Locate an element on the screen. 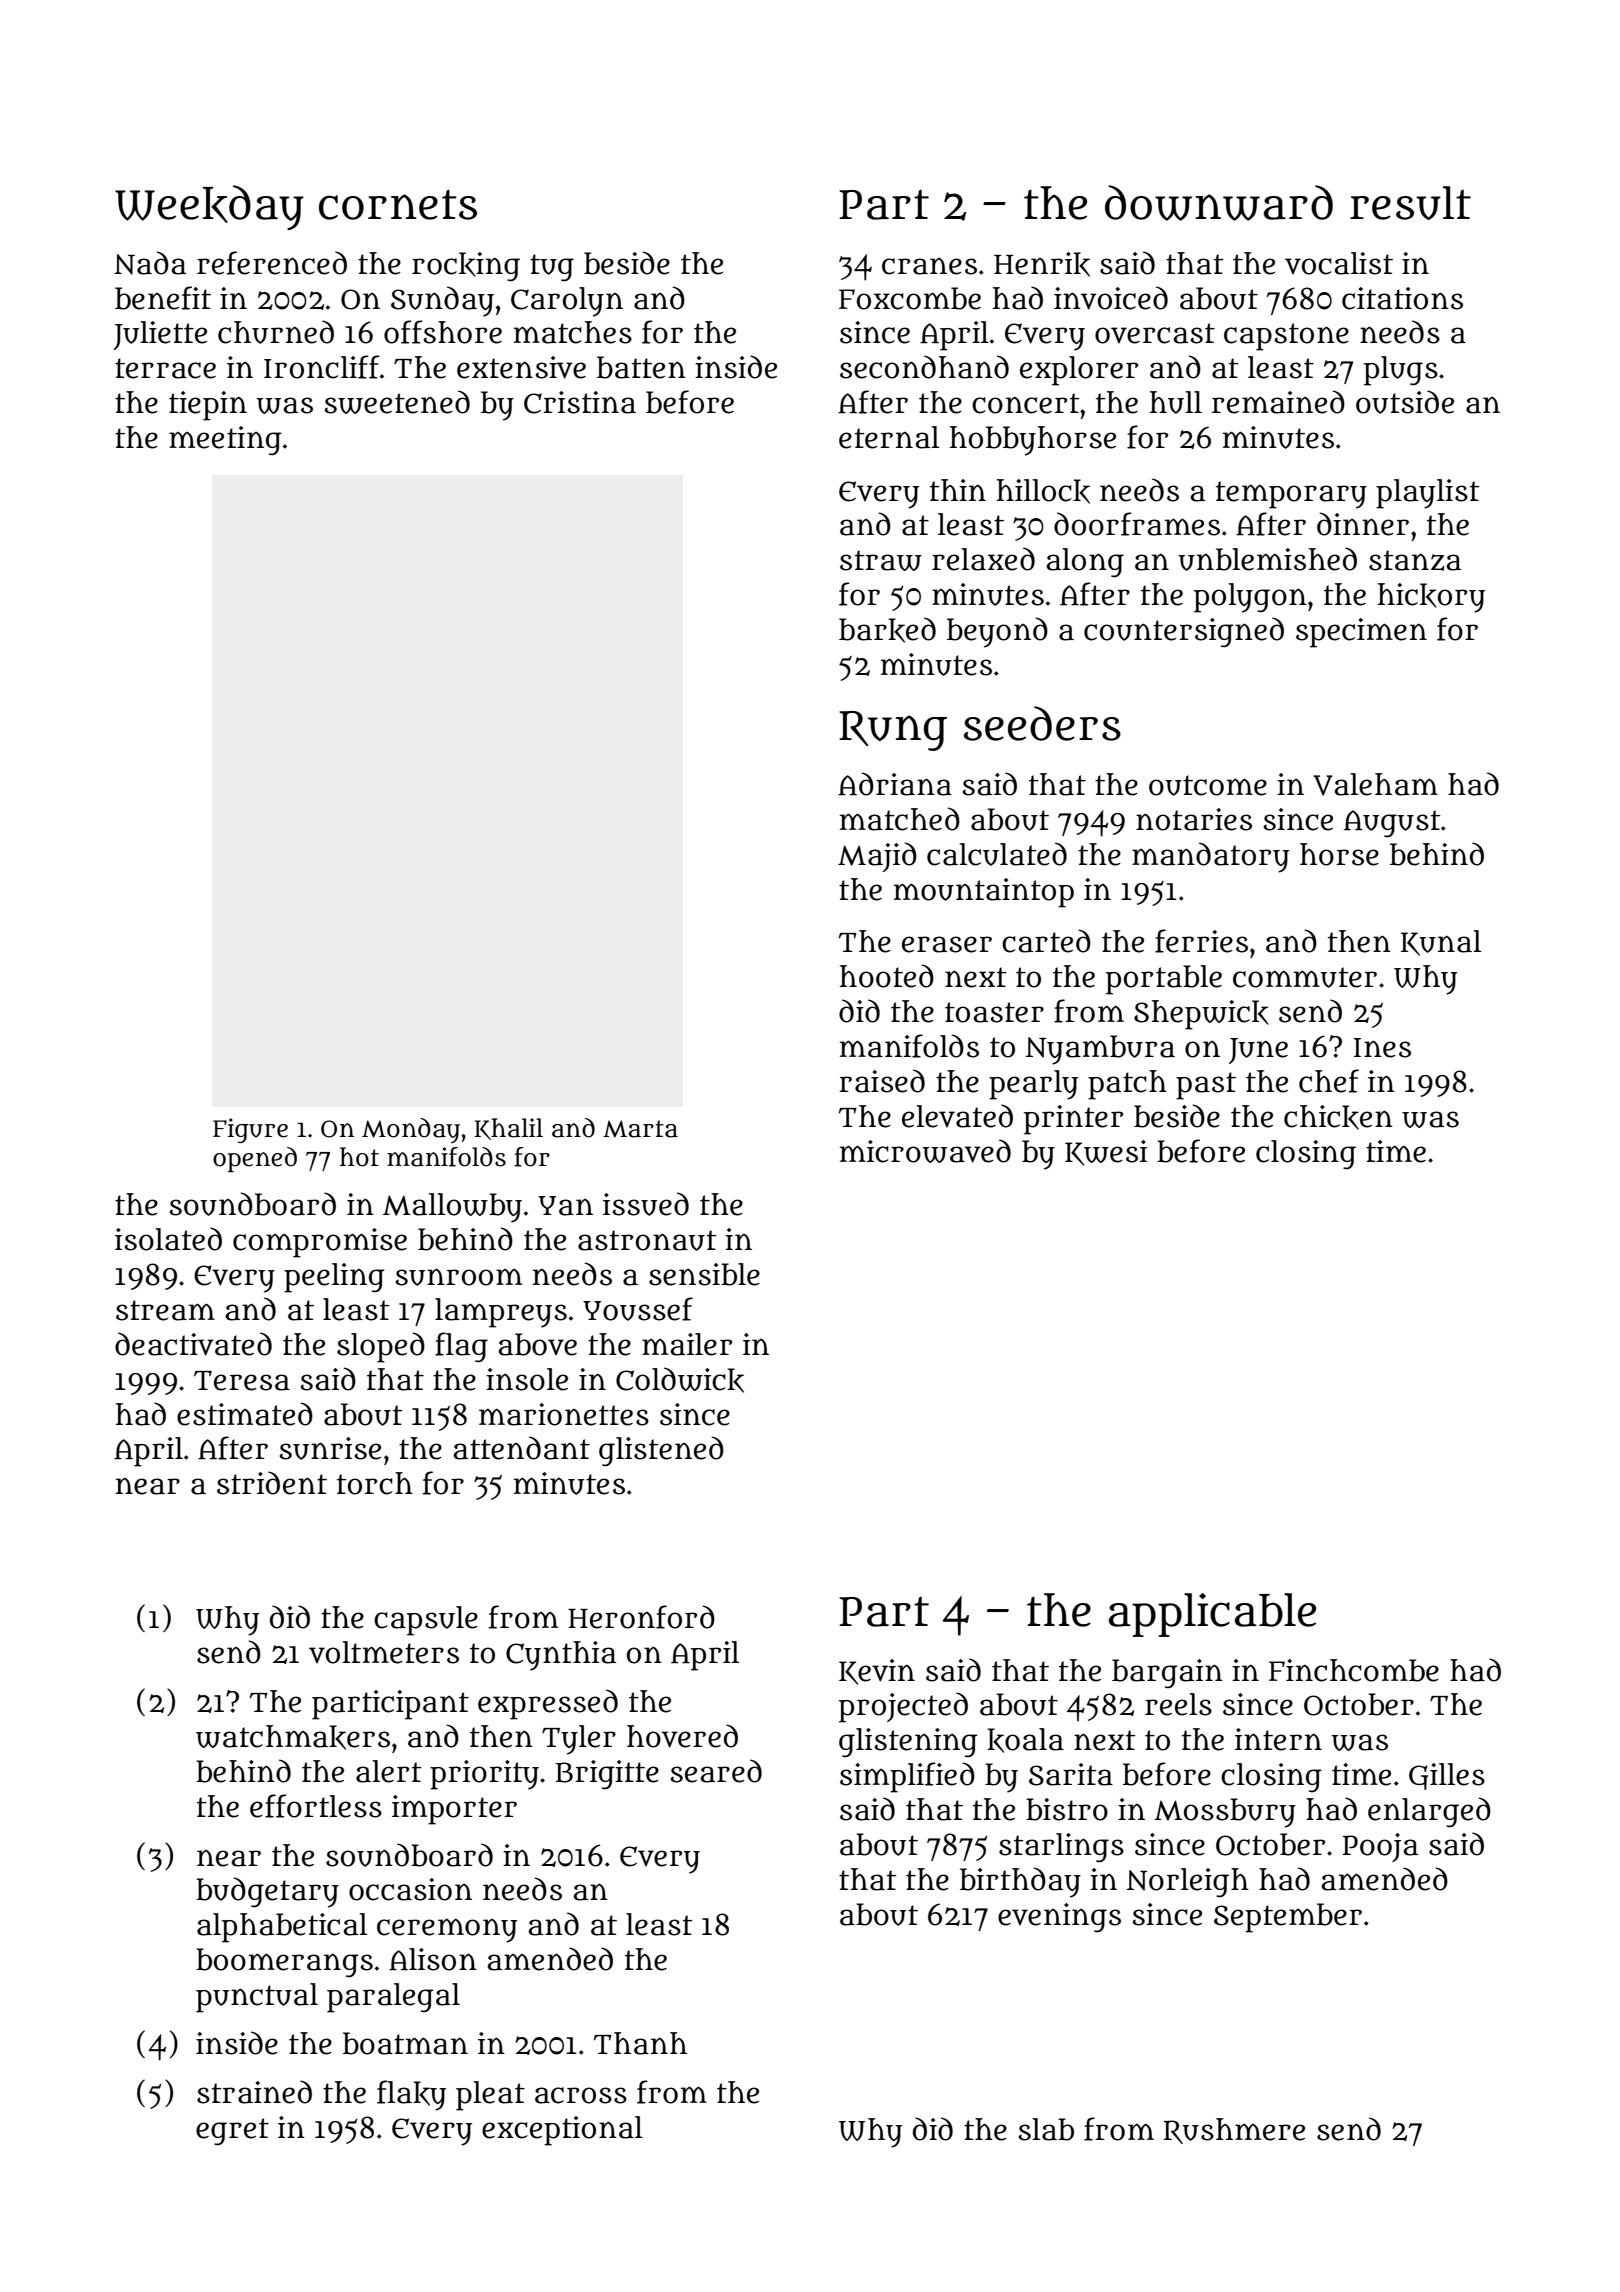 The height and width of the screenshot is (2292, 1620). voltmeters is located at coordinates (384, 1652).
